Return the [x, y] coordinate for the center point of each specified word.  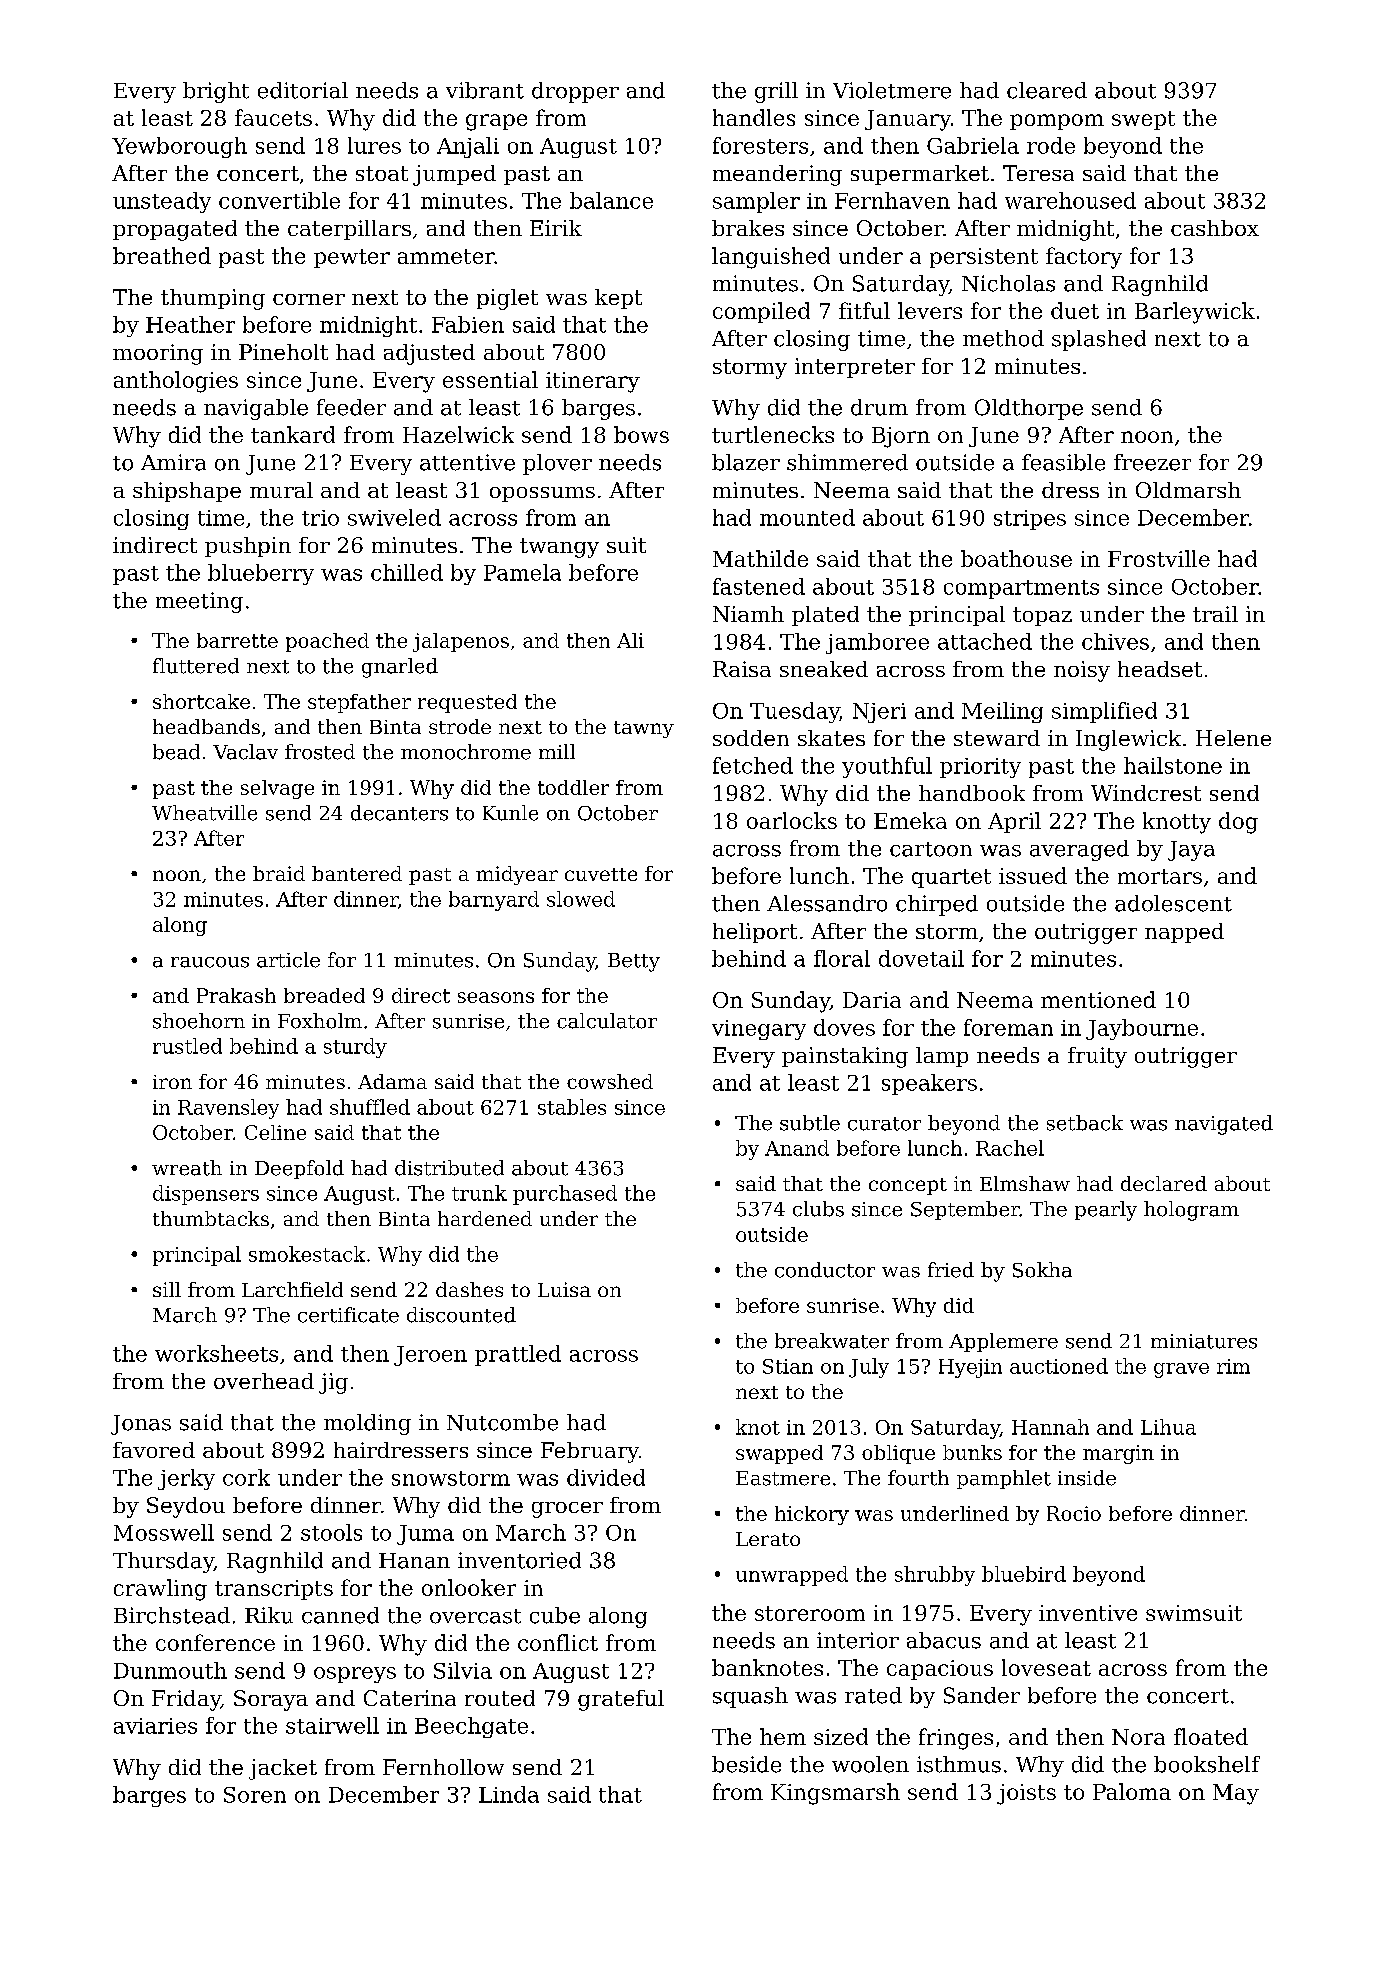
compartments [1021, 589]
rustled [187, 1046]
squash [750, 1697]
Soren [255, 1795]
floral [842, 958]
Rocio [1074, 1513]
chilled [407, 572]
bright [216, 92]
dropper [575, 92]
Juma [425, 1535]
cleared [1047, 90]
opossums [542, 494]
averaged [1079, 850]
